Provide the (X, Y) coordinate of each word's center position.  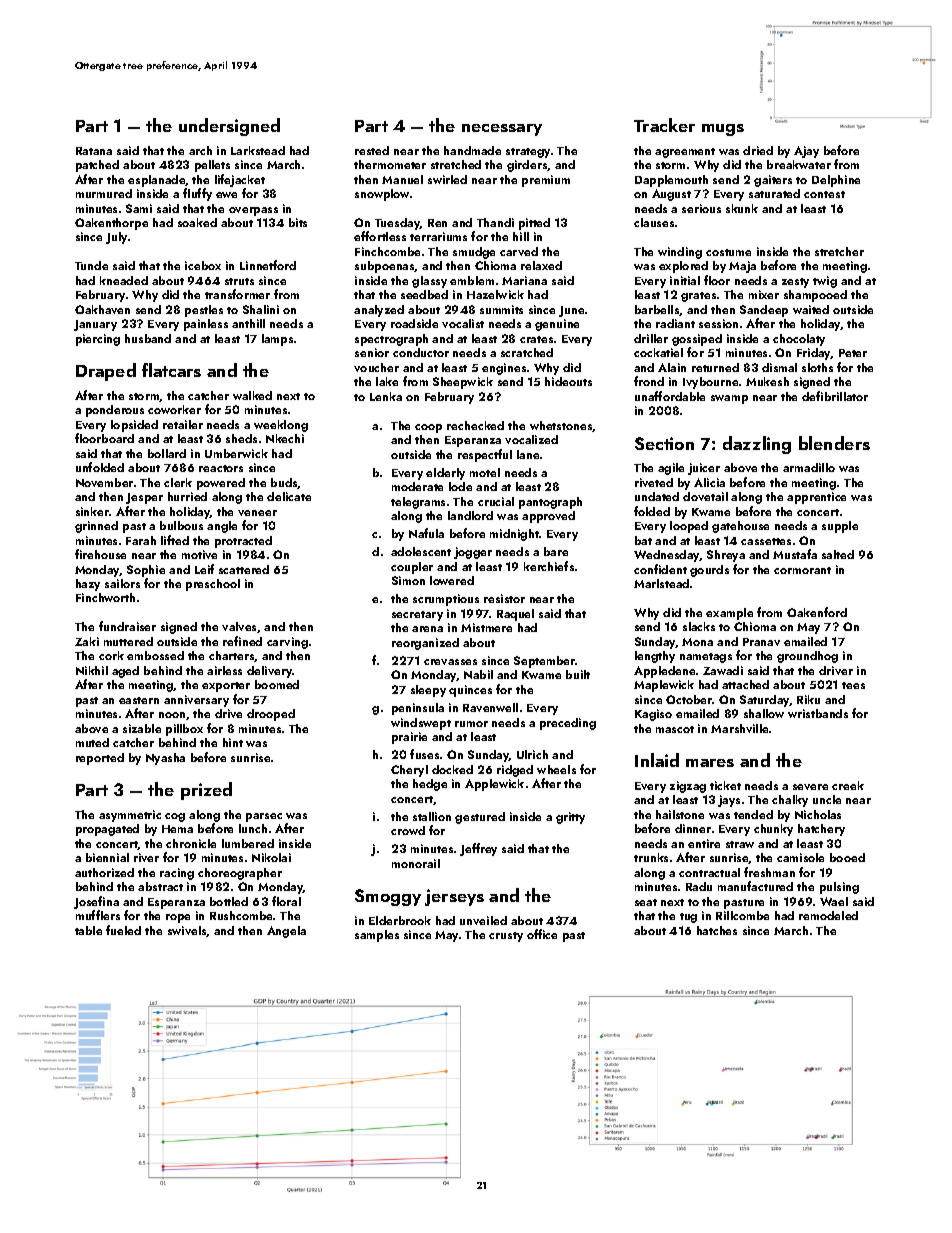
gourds (709, 571)
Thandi (495, 222)
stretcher (839, 251)
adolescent (421, 551)
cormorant (802, 570)
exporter (226, 687)
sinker (93, 511)
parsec (264, 817)
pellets (212, 166)
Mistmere (486, 627)
